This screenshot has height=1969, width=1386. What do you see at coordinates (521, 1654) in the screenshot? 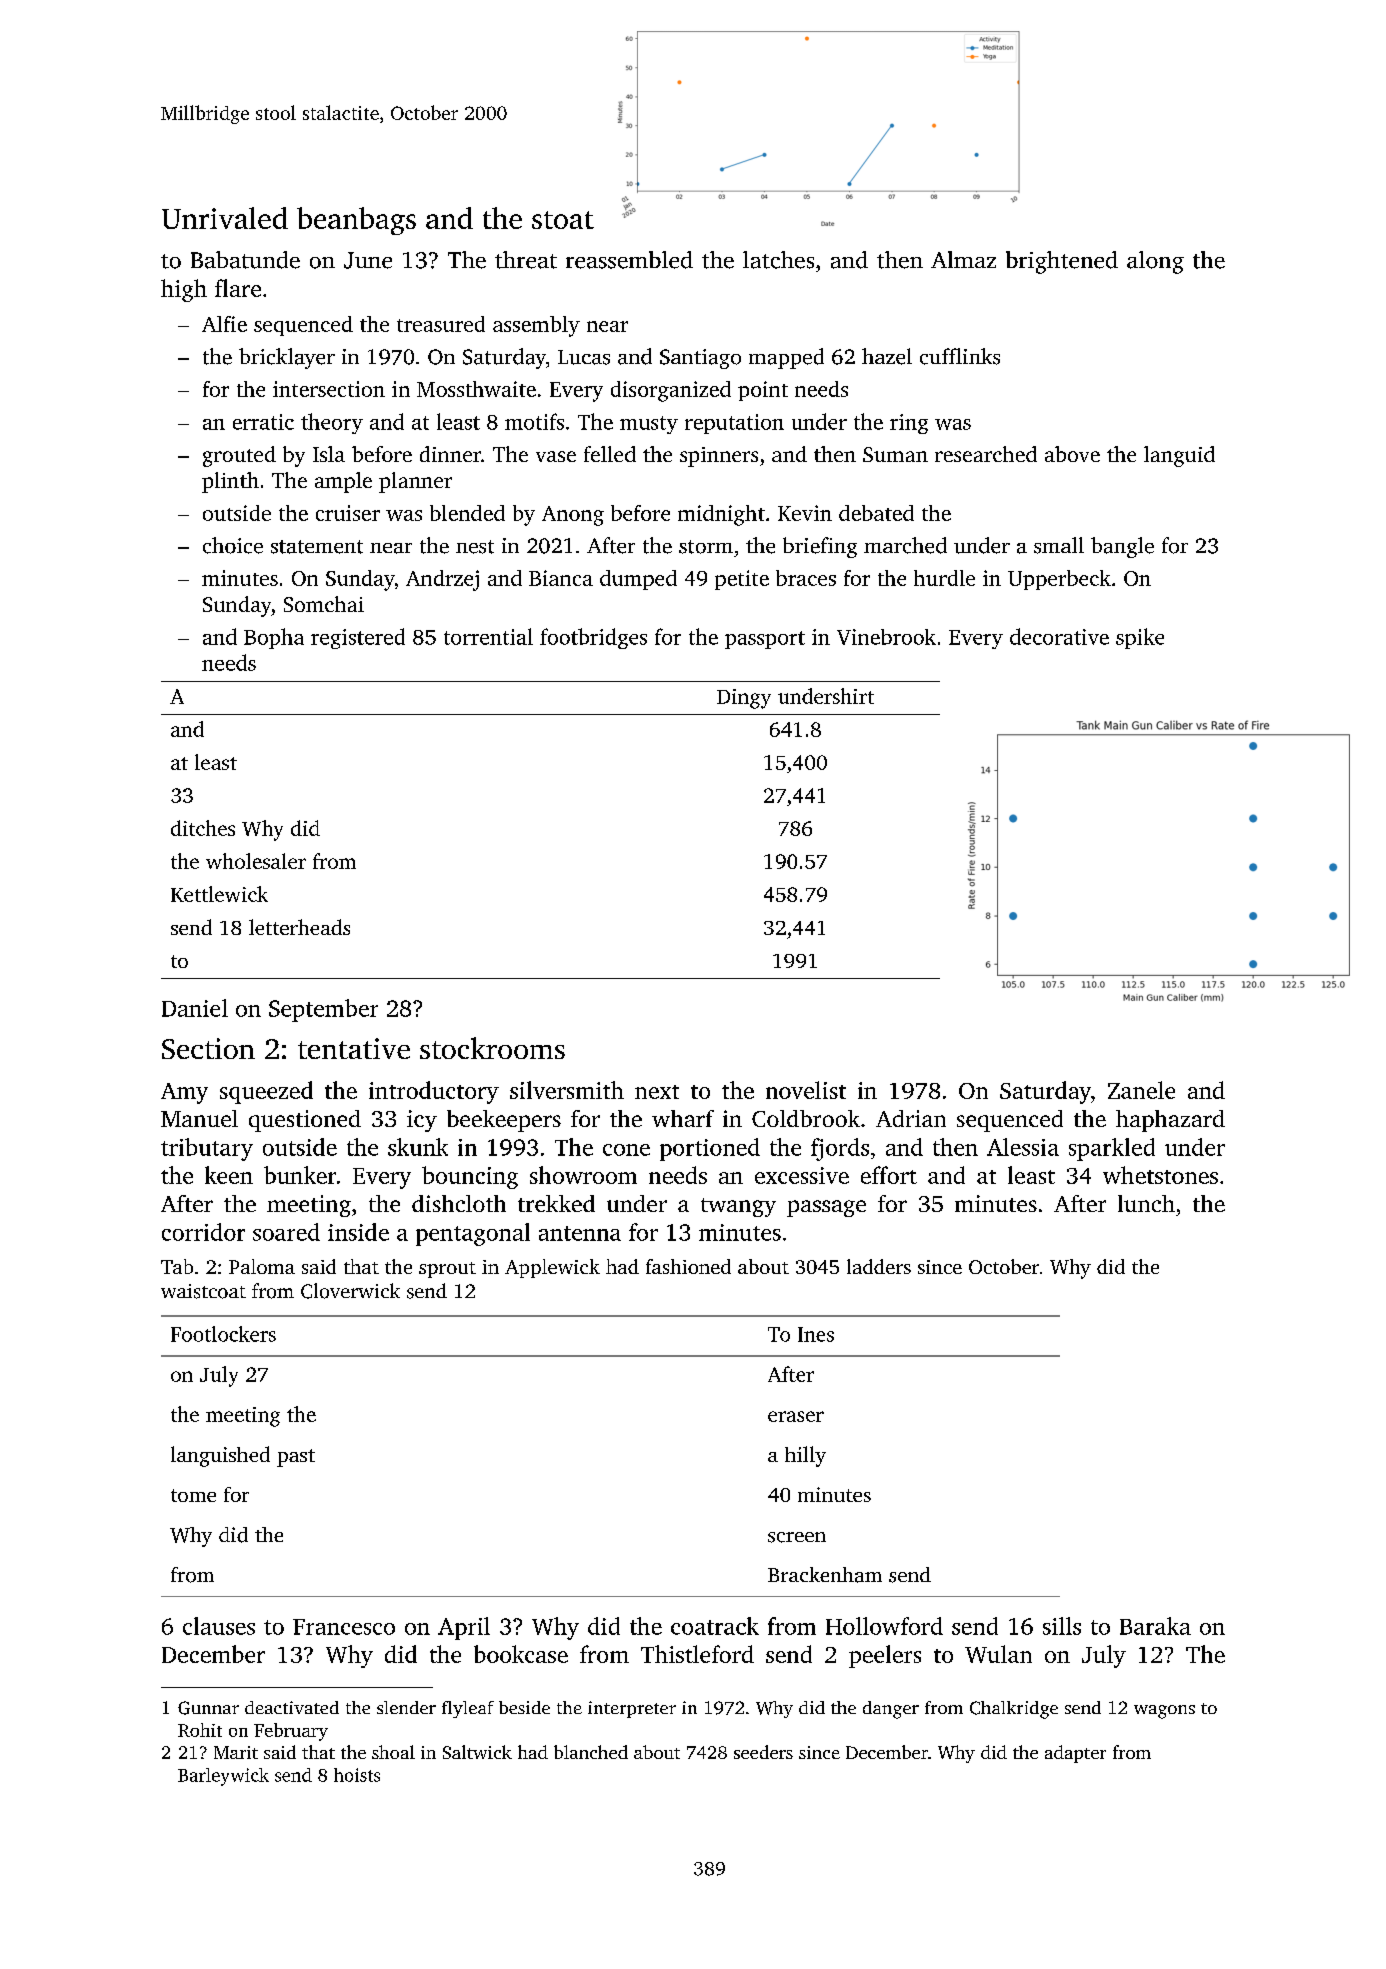
I see `bookcase` at bounding box center [521, 1654].
